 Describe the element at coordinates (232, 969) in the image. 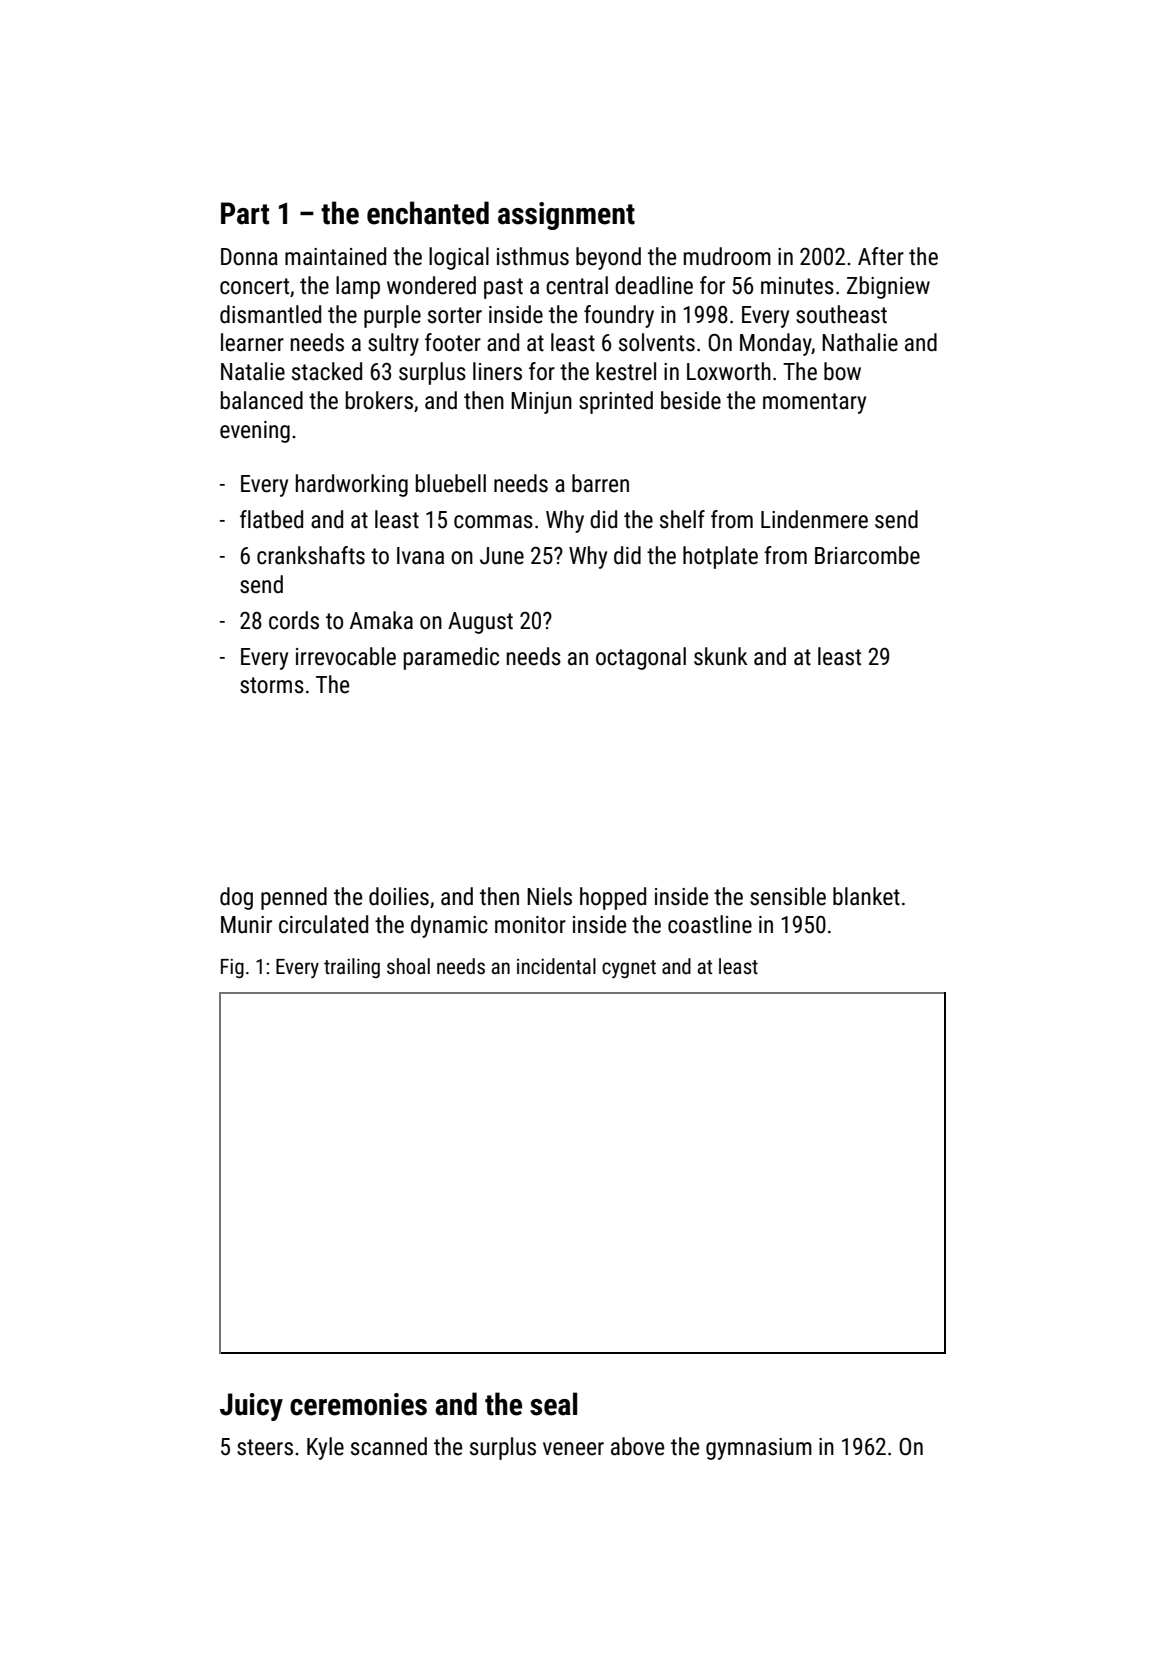

I see `Fig` at that location.
